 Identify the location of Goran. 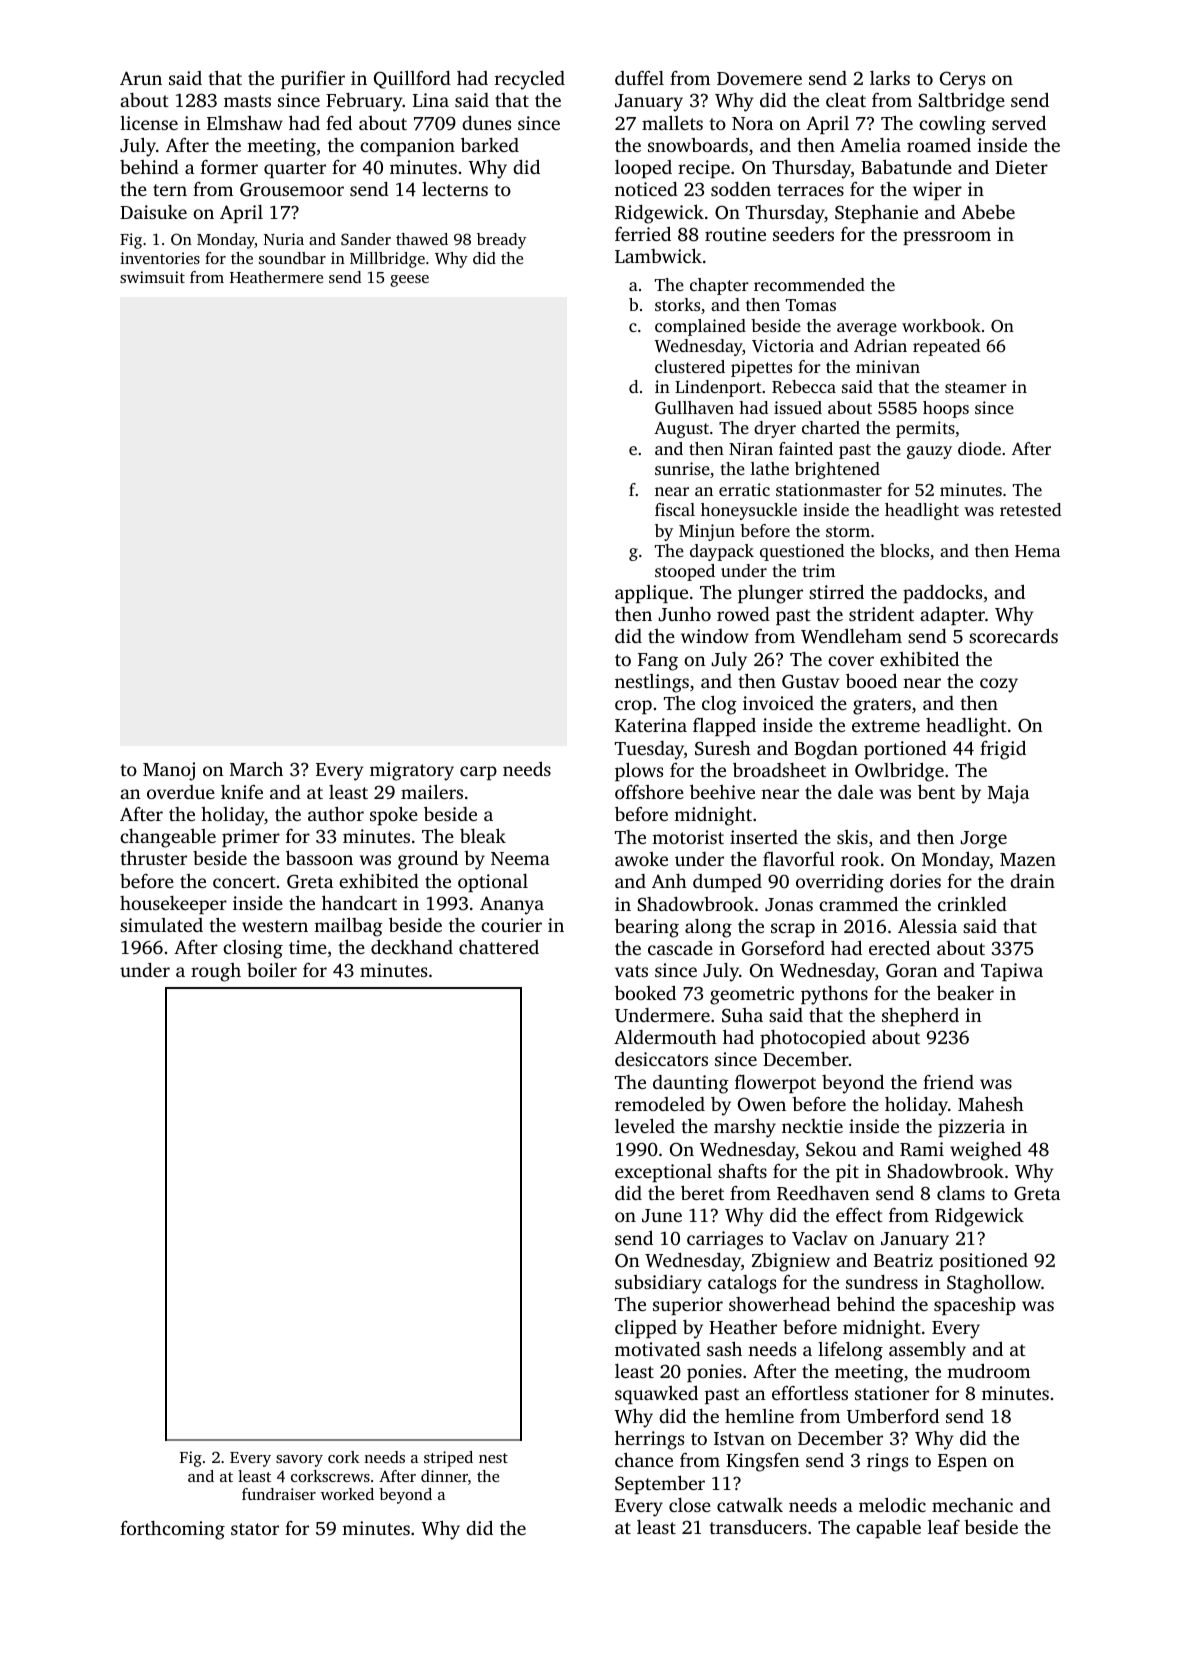
(912, 970).
